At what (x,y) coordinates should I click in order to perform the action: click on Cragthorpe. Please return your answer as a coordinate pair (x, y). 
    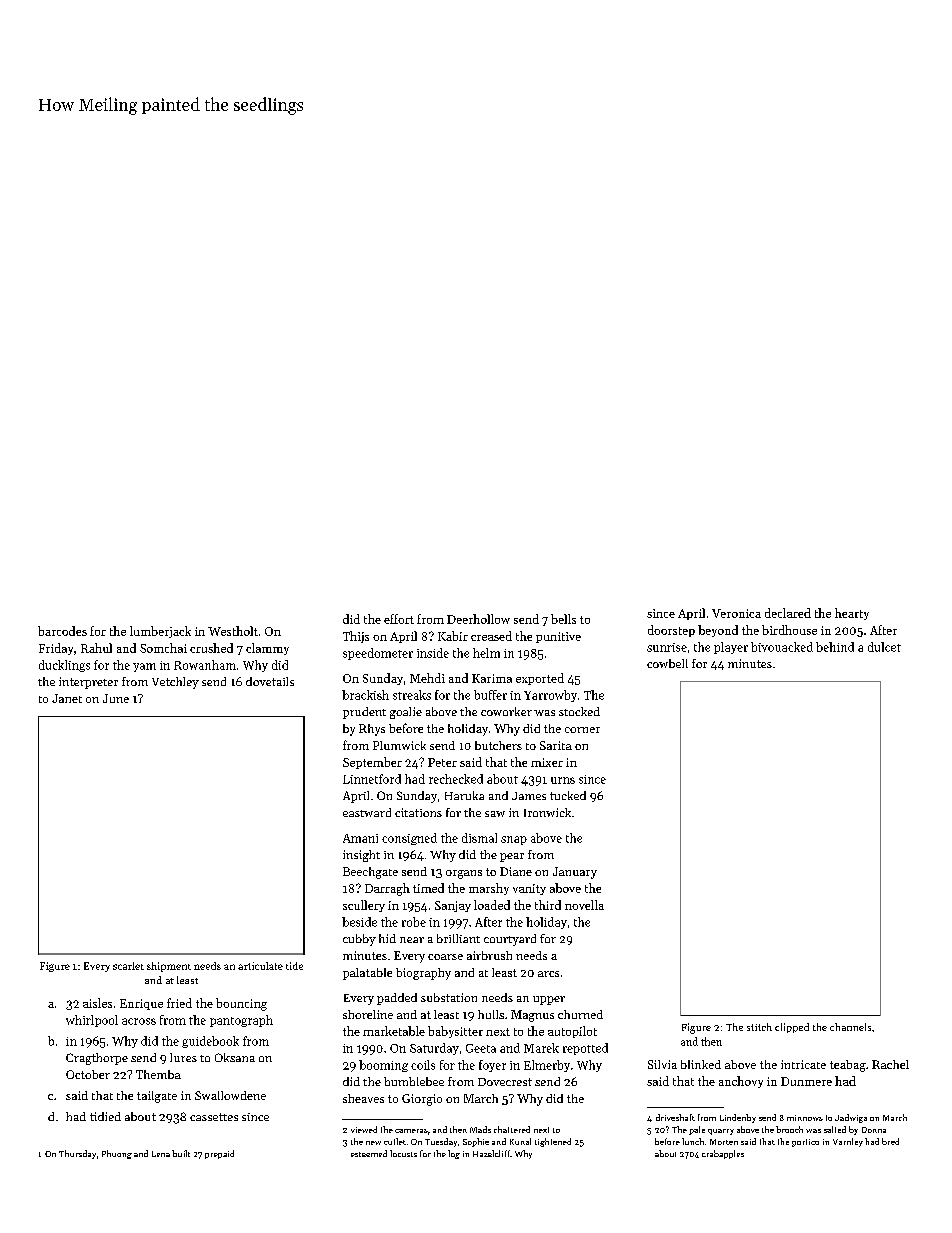
    Looking at the image, I should click on (97, 1059).
